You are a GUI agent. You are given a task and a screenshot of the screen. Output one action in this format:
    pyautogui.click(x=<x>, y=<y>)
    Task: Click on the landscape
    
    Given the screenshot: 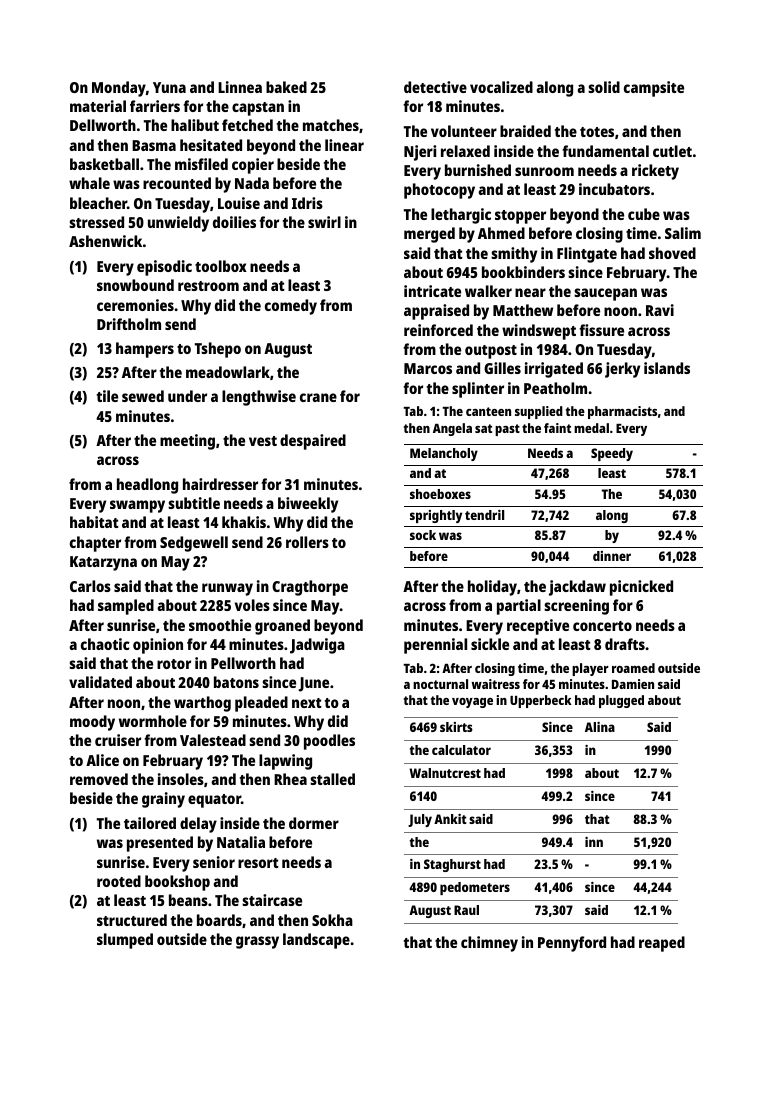 What is the action you would take?
    pyautogui.click(x=316, y=941)
